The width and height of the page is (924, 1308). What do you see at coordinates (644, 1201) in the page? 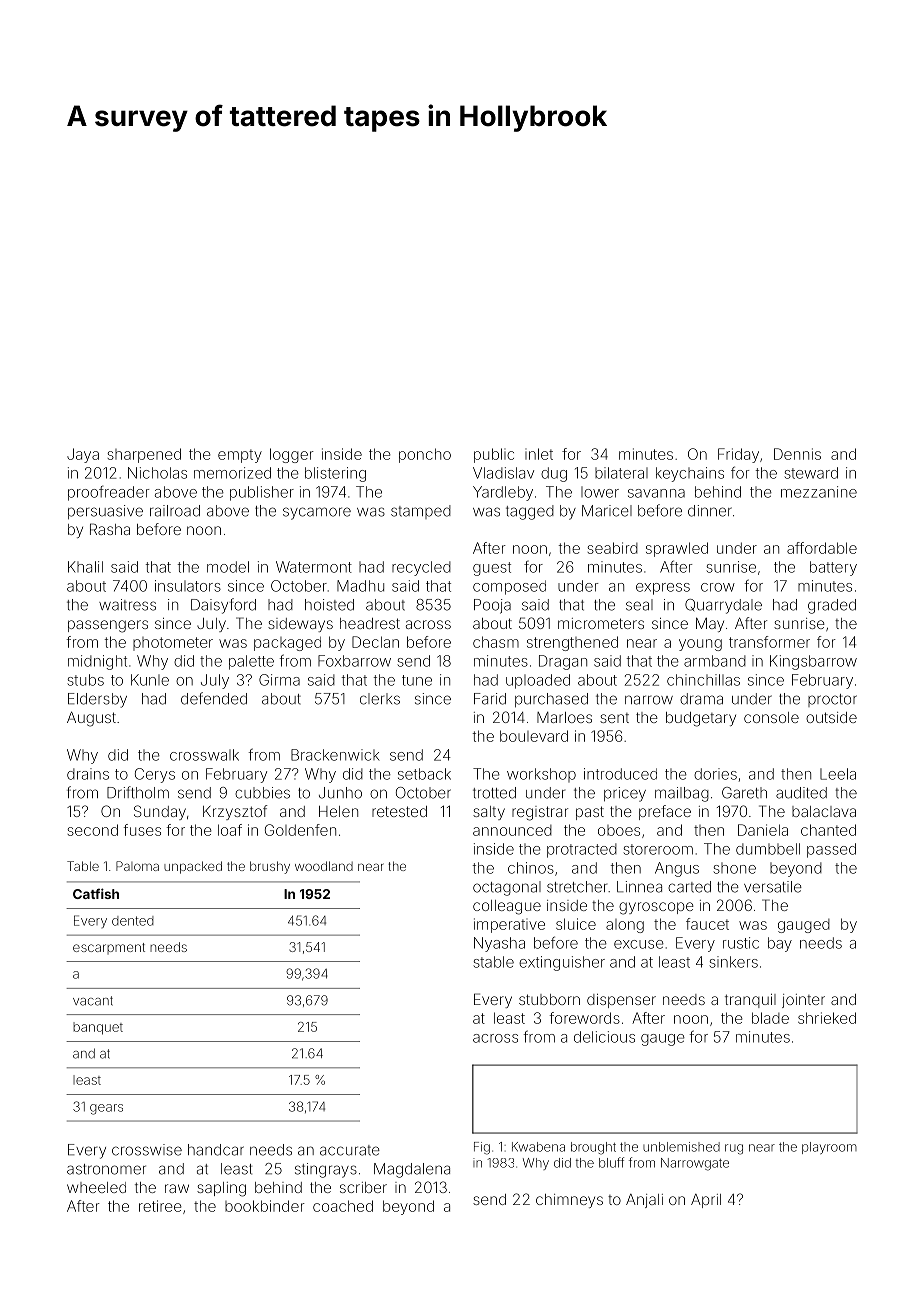
I see `Anjali` at bounding box center [644, 1201].
